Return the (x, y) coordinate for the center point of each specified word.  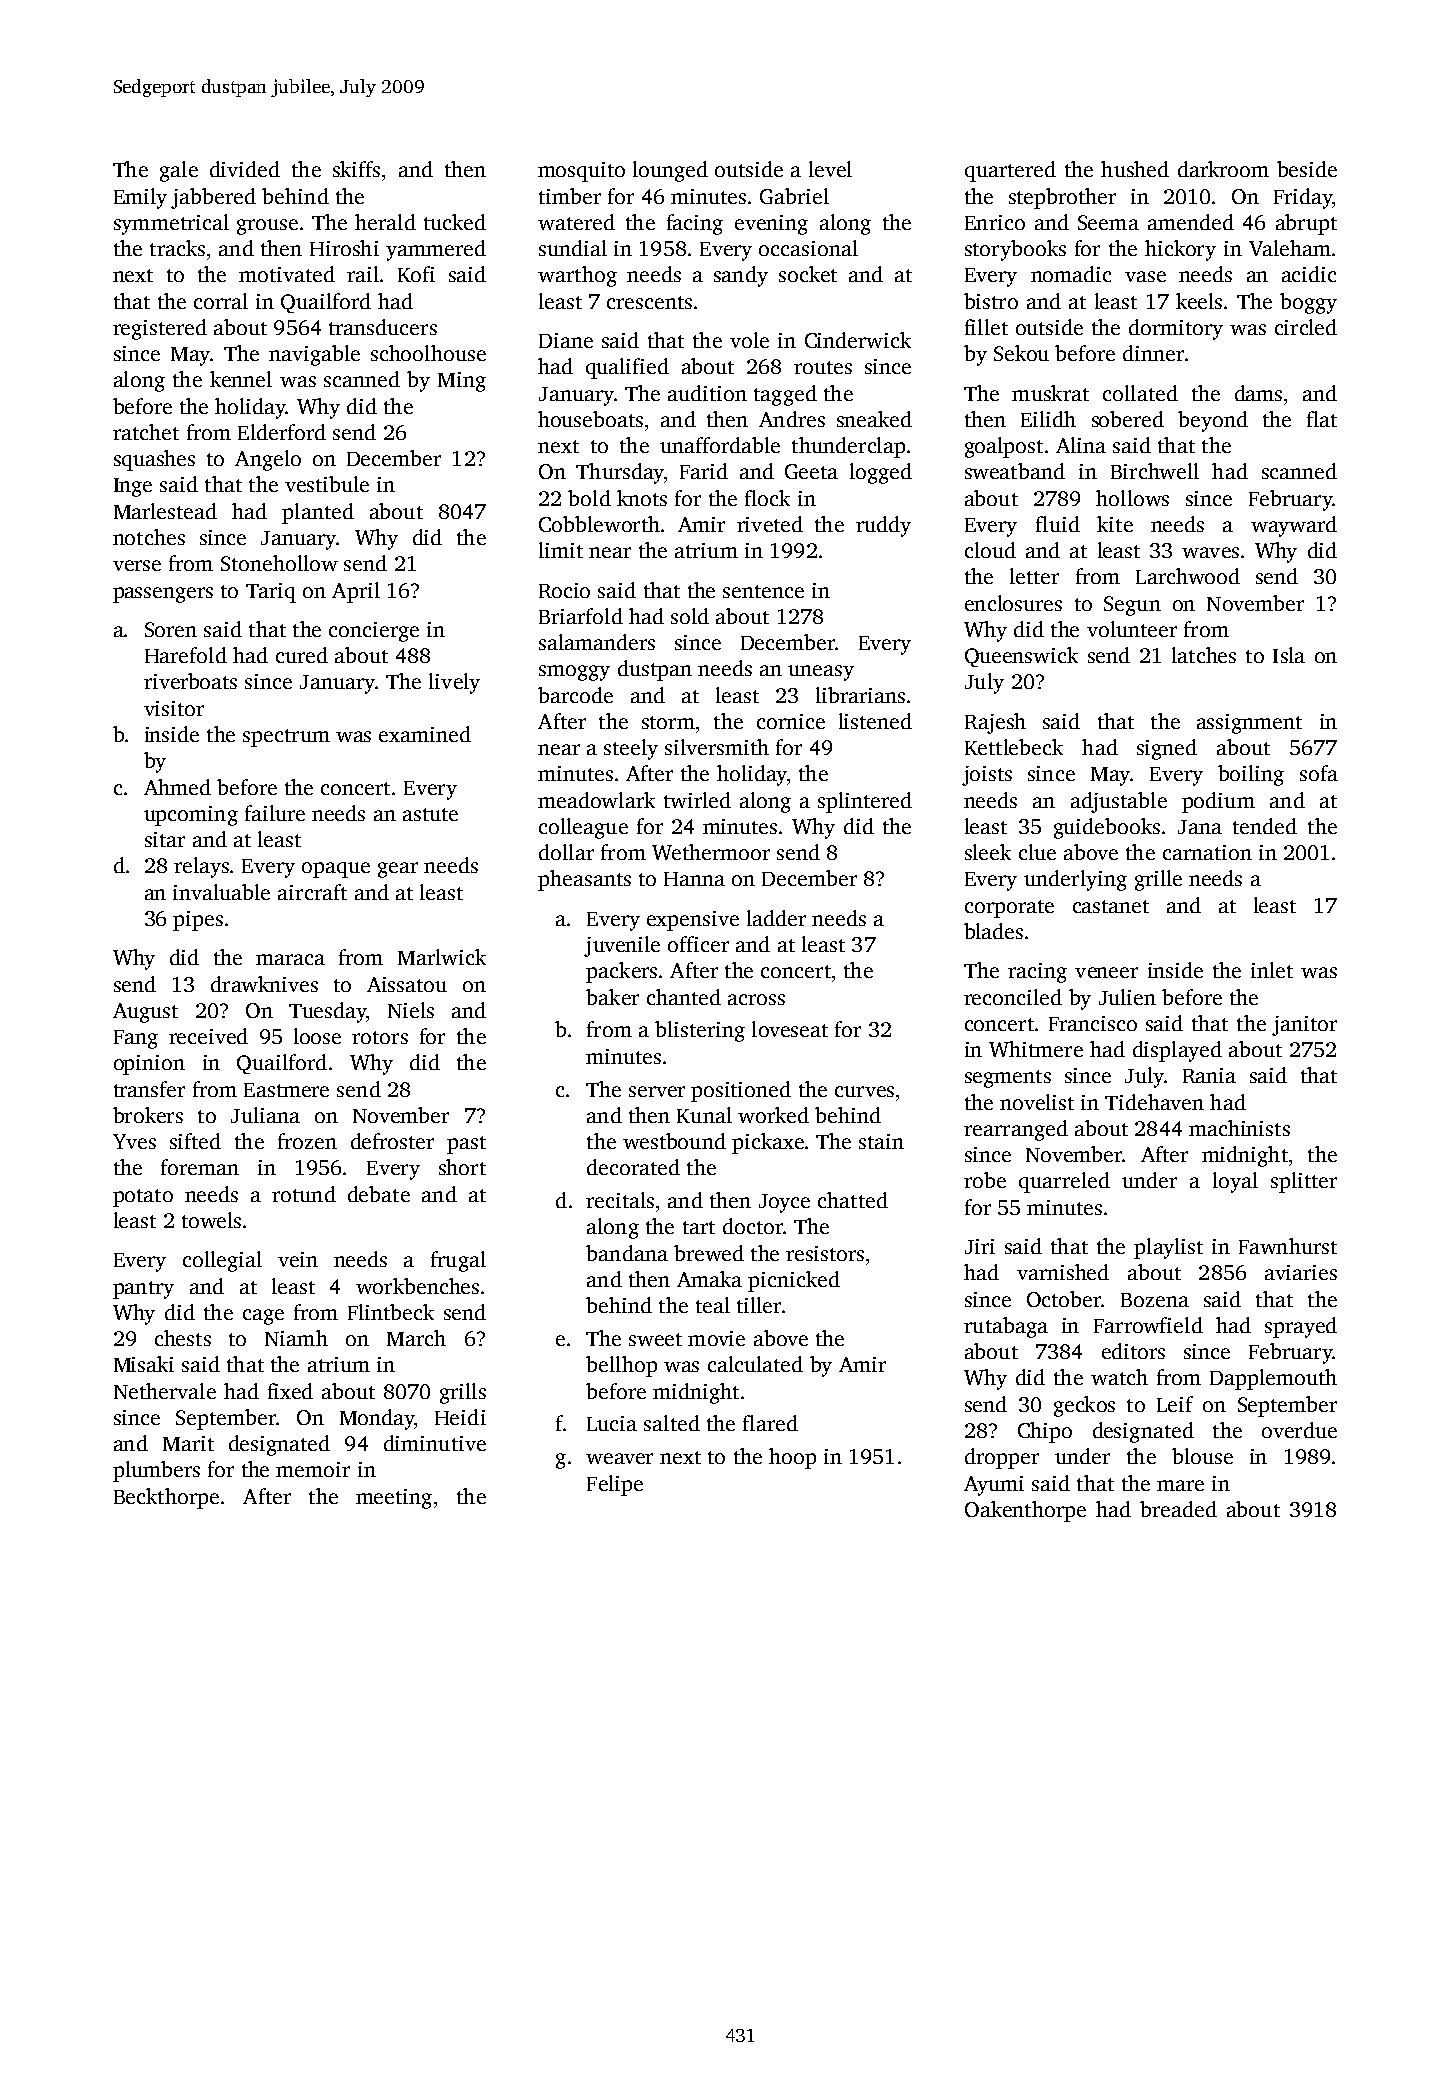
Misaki (144, 1364)
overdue (1299, 1430)
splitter (1304, 1182)
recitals (620, 1200)
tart (699, 1227)
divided (245, 169)
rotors (380, 1037)
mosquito (581, 172)
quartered (1010, 171)
